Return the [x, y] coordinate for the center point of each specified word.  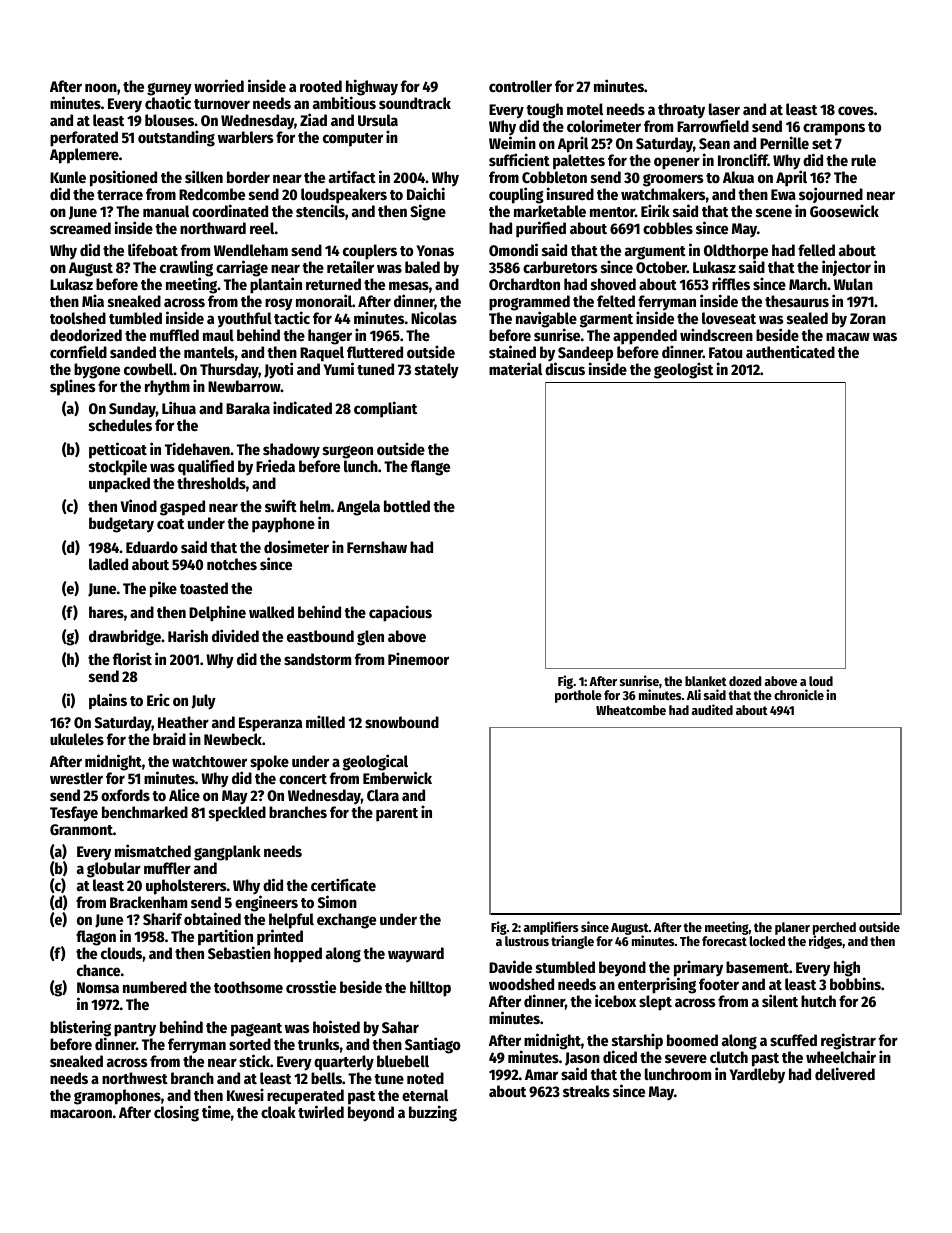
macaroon [81, 1113]
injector [846, 268]
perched [834, 929]
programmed [529, 303]
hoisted [336, 1026]
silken [204, 176]
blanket [706, 681]
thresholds [211, 483]
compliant [385, 409]
